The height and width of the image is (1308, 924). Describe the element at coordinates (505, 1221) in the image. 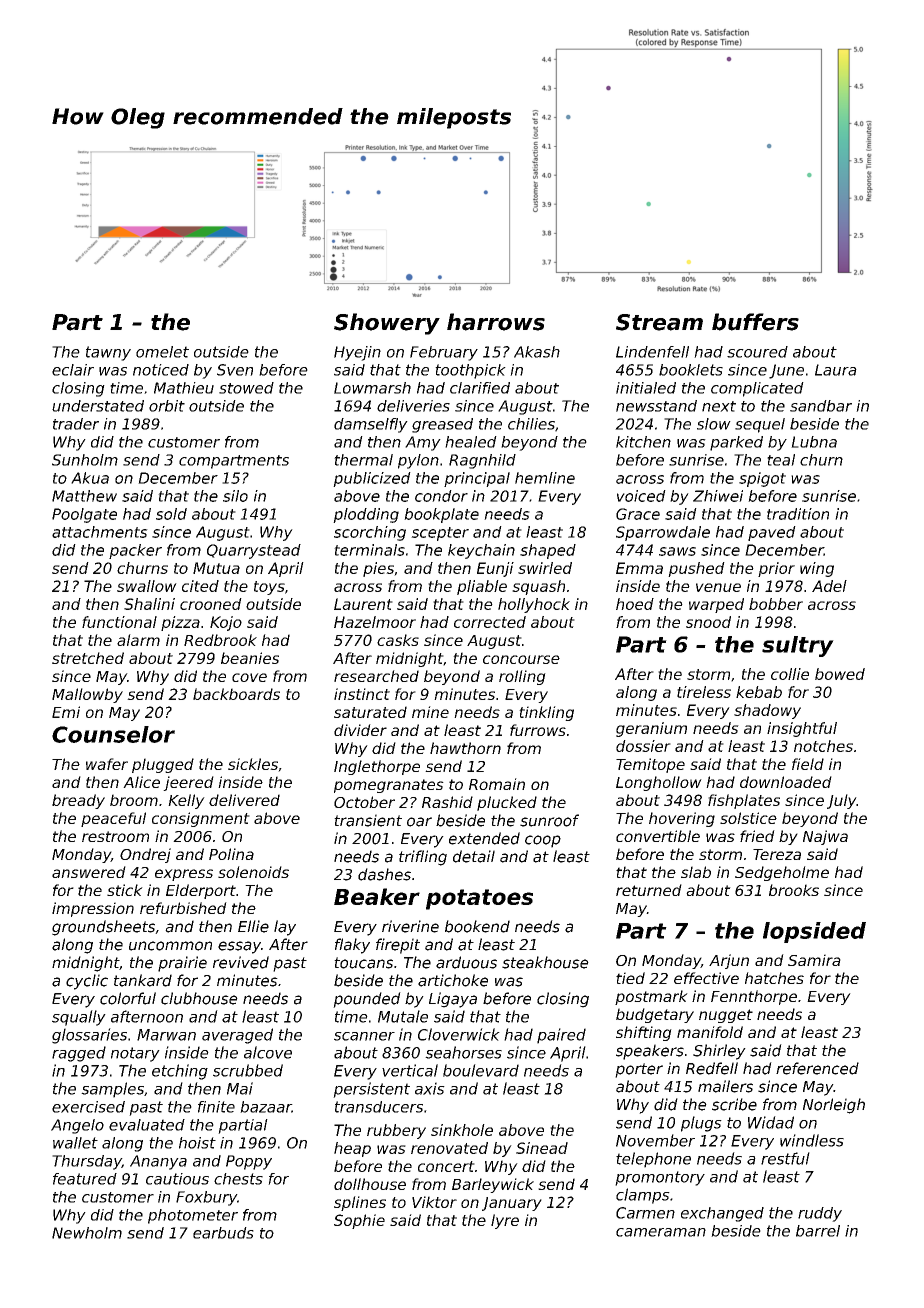

I see `lyre` at that location.
